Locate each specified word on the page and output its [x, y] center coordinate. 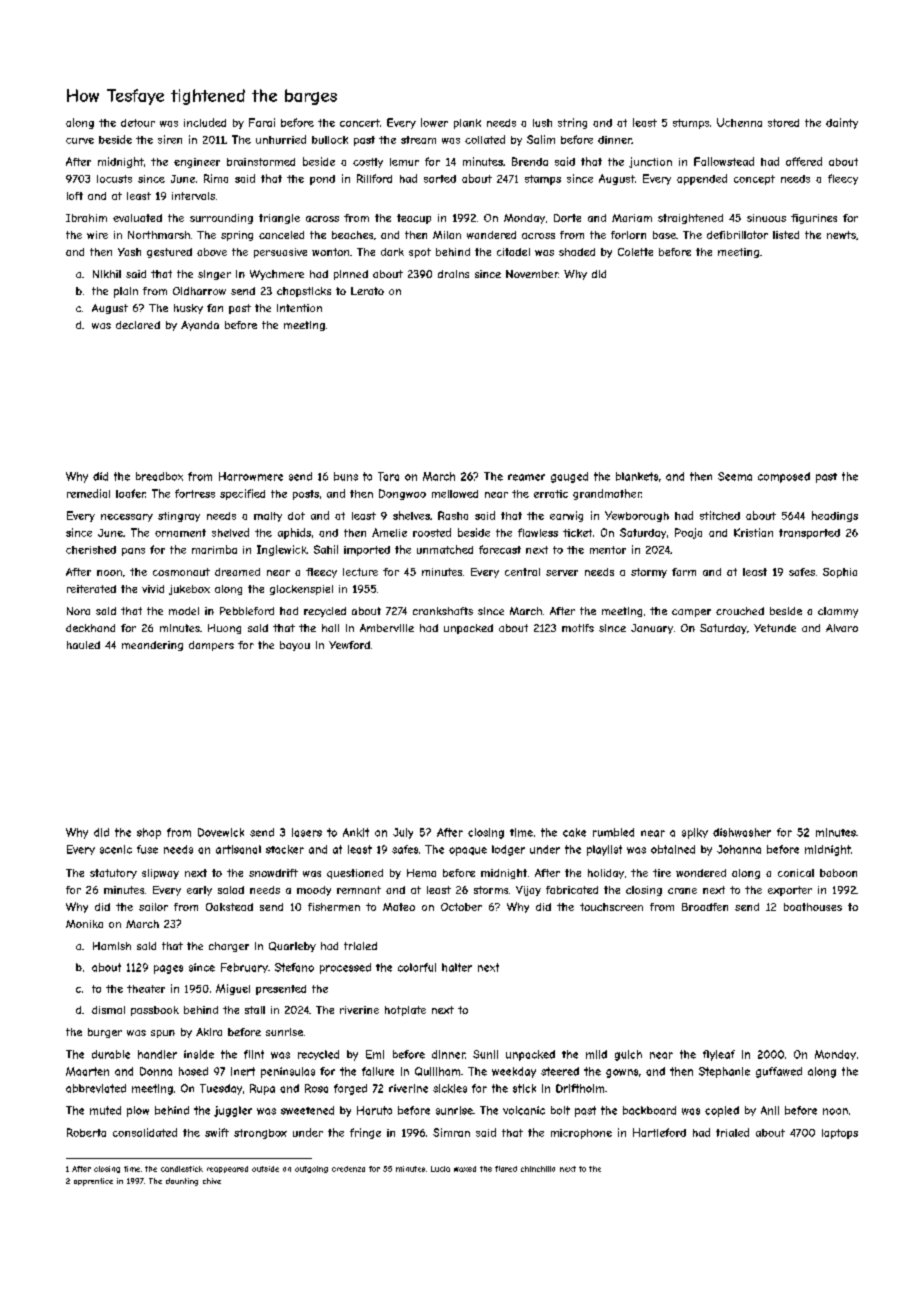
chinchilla [538, 1169]
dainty [842, 123]
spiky [695, 833]
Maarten [87, 1071]
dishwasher [742, 832]
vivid [153, 589]
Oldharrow [199, 291]
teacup [414, 219]
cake [574, 832]
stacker [285, 849]
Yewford [349, 645]
